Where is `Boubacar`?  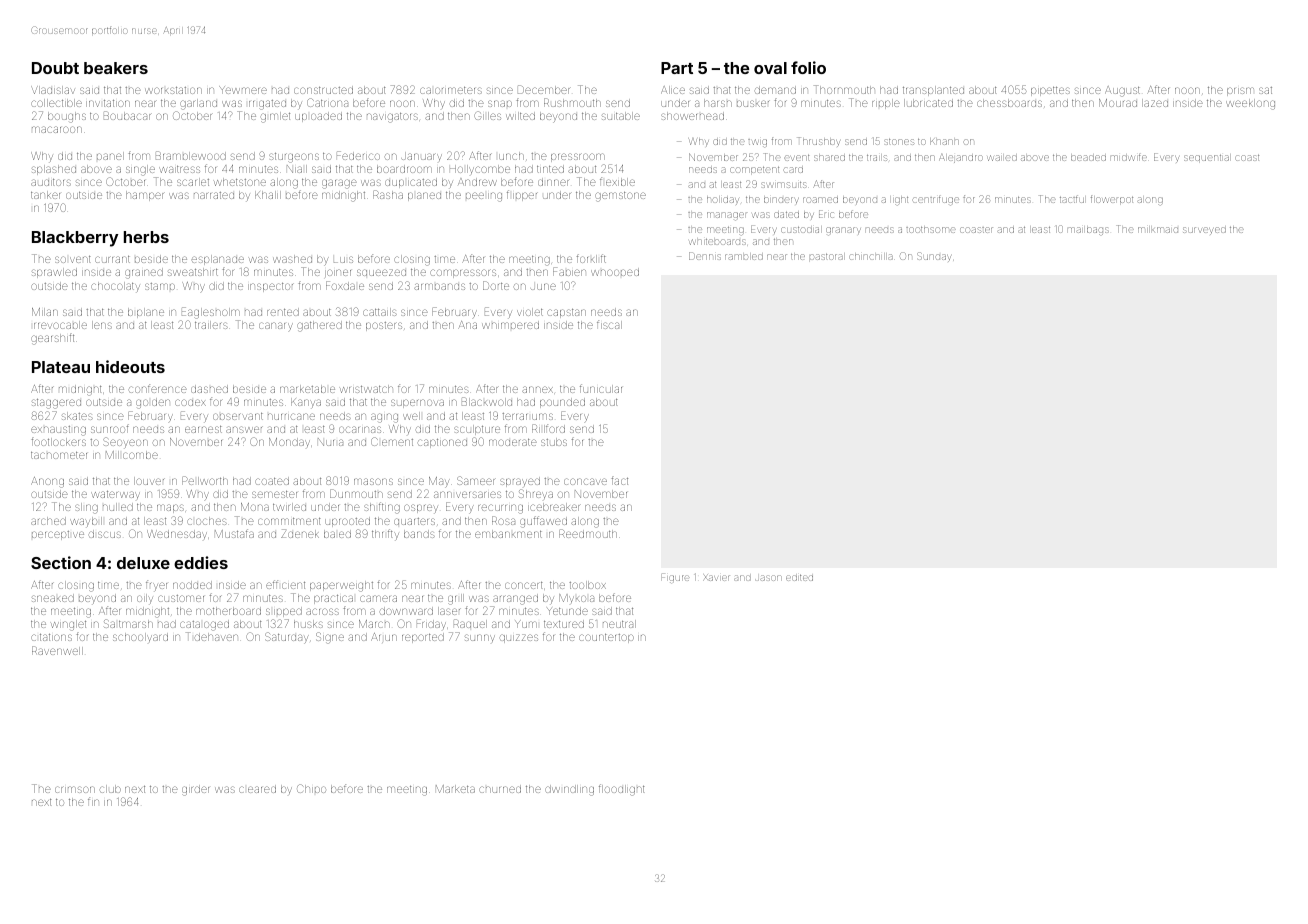
Boubacar is located at coordinates (127, 115).
